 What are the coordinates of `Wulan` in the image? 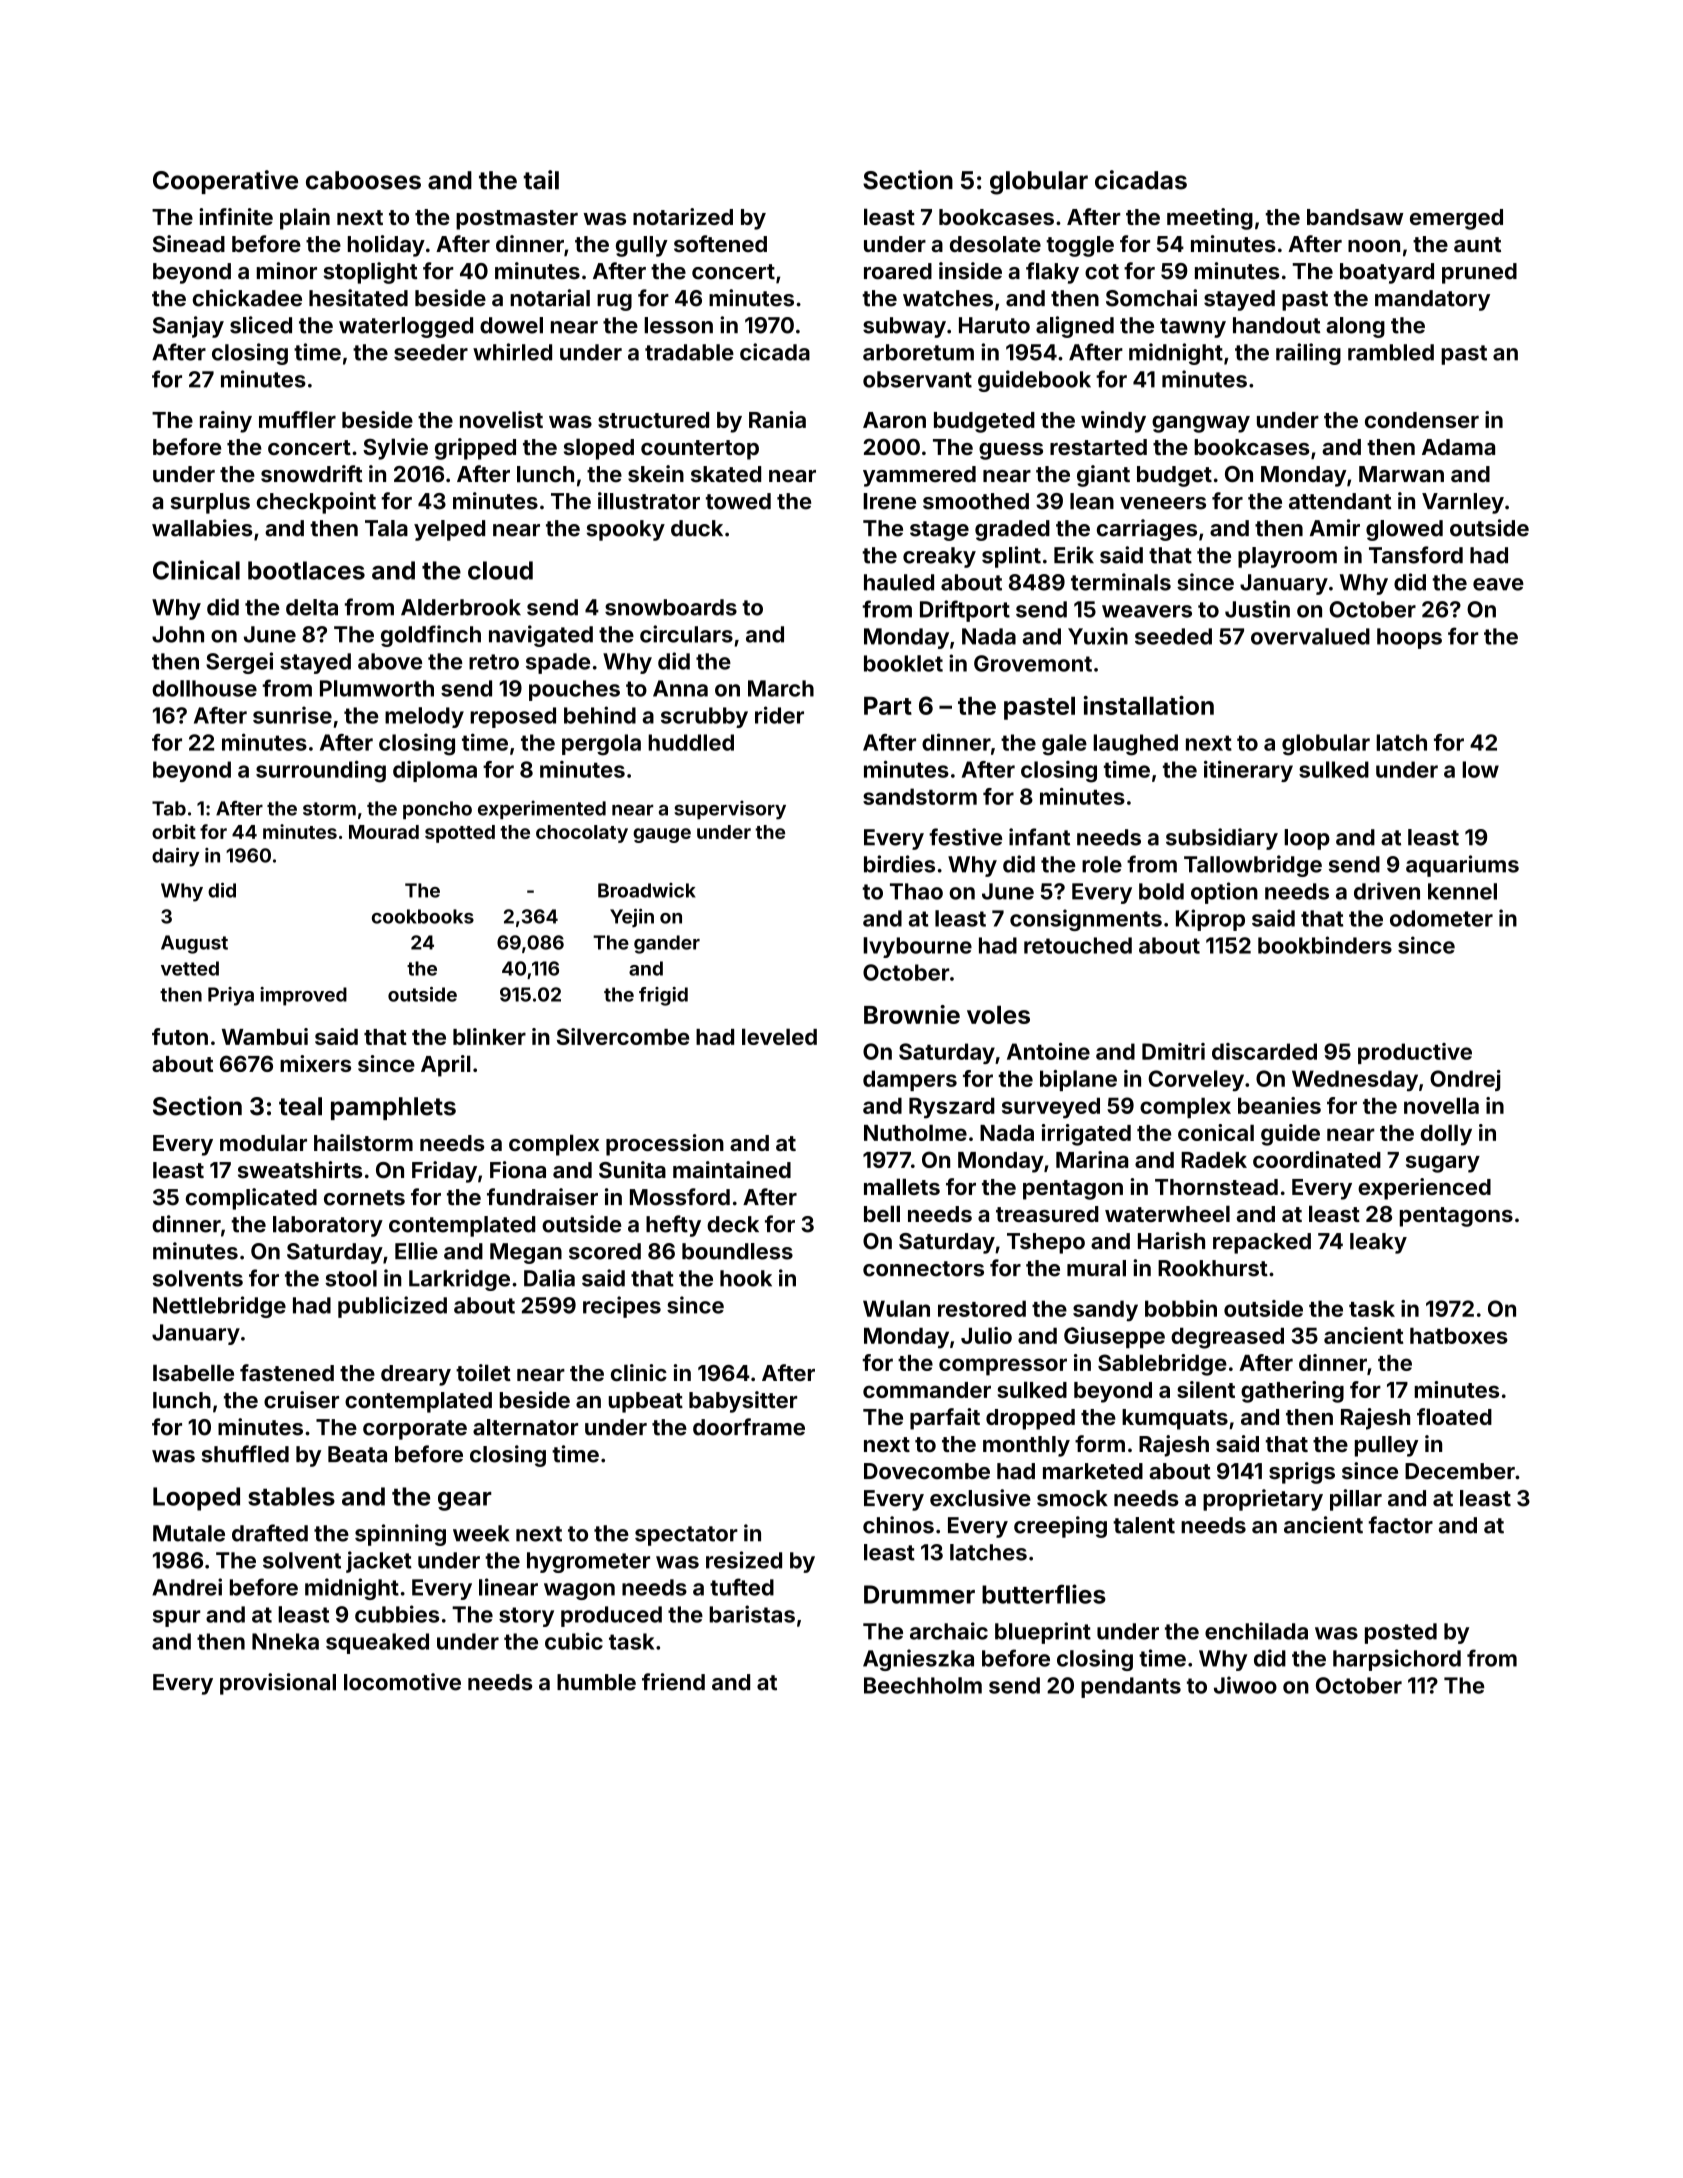 It's located at (896, 1308).
